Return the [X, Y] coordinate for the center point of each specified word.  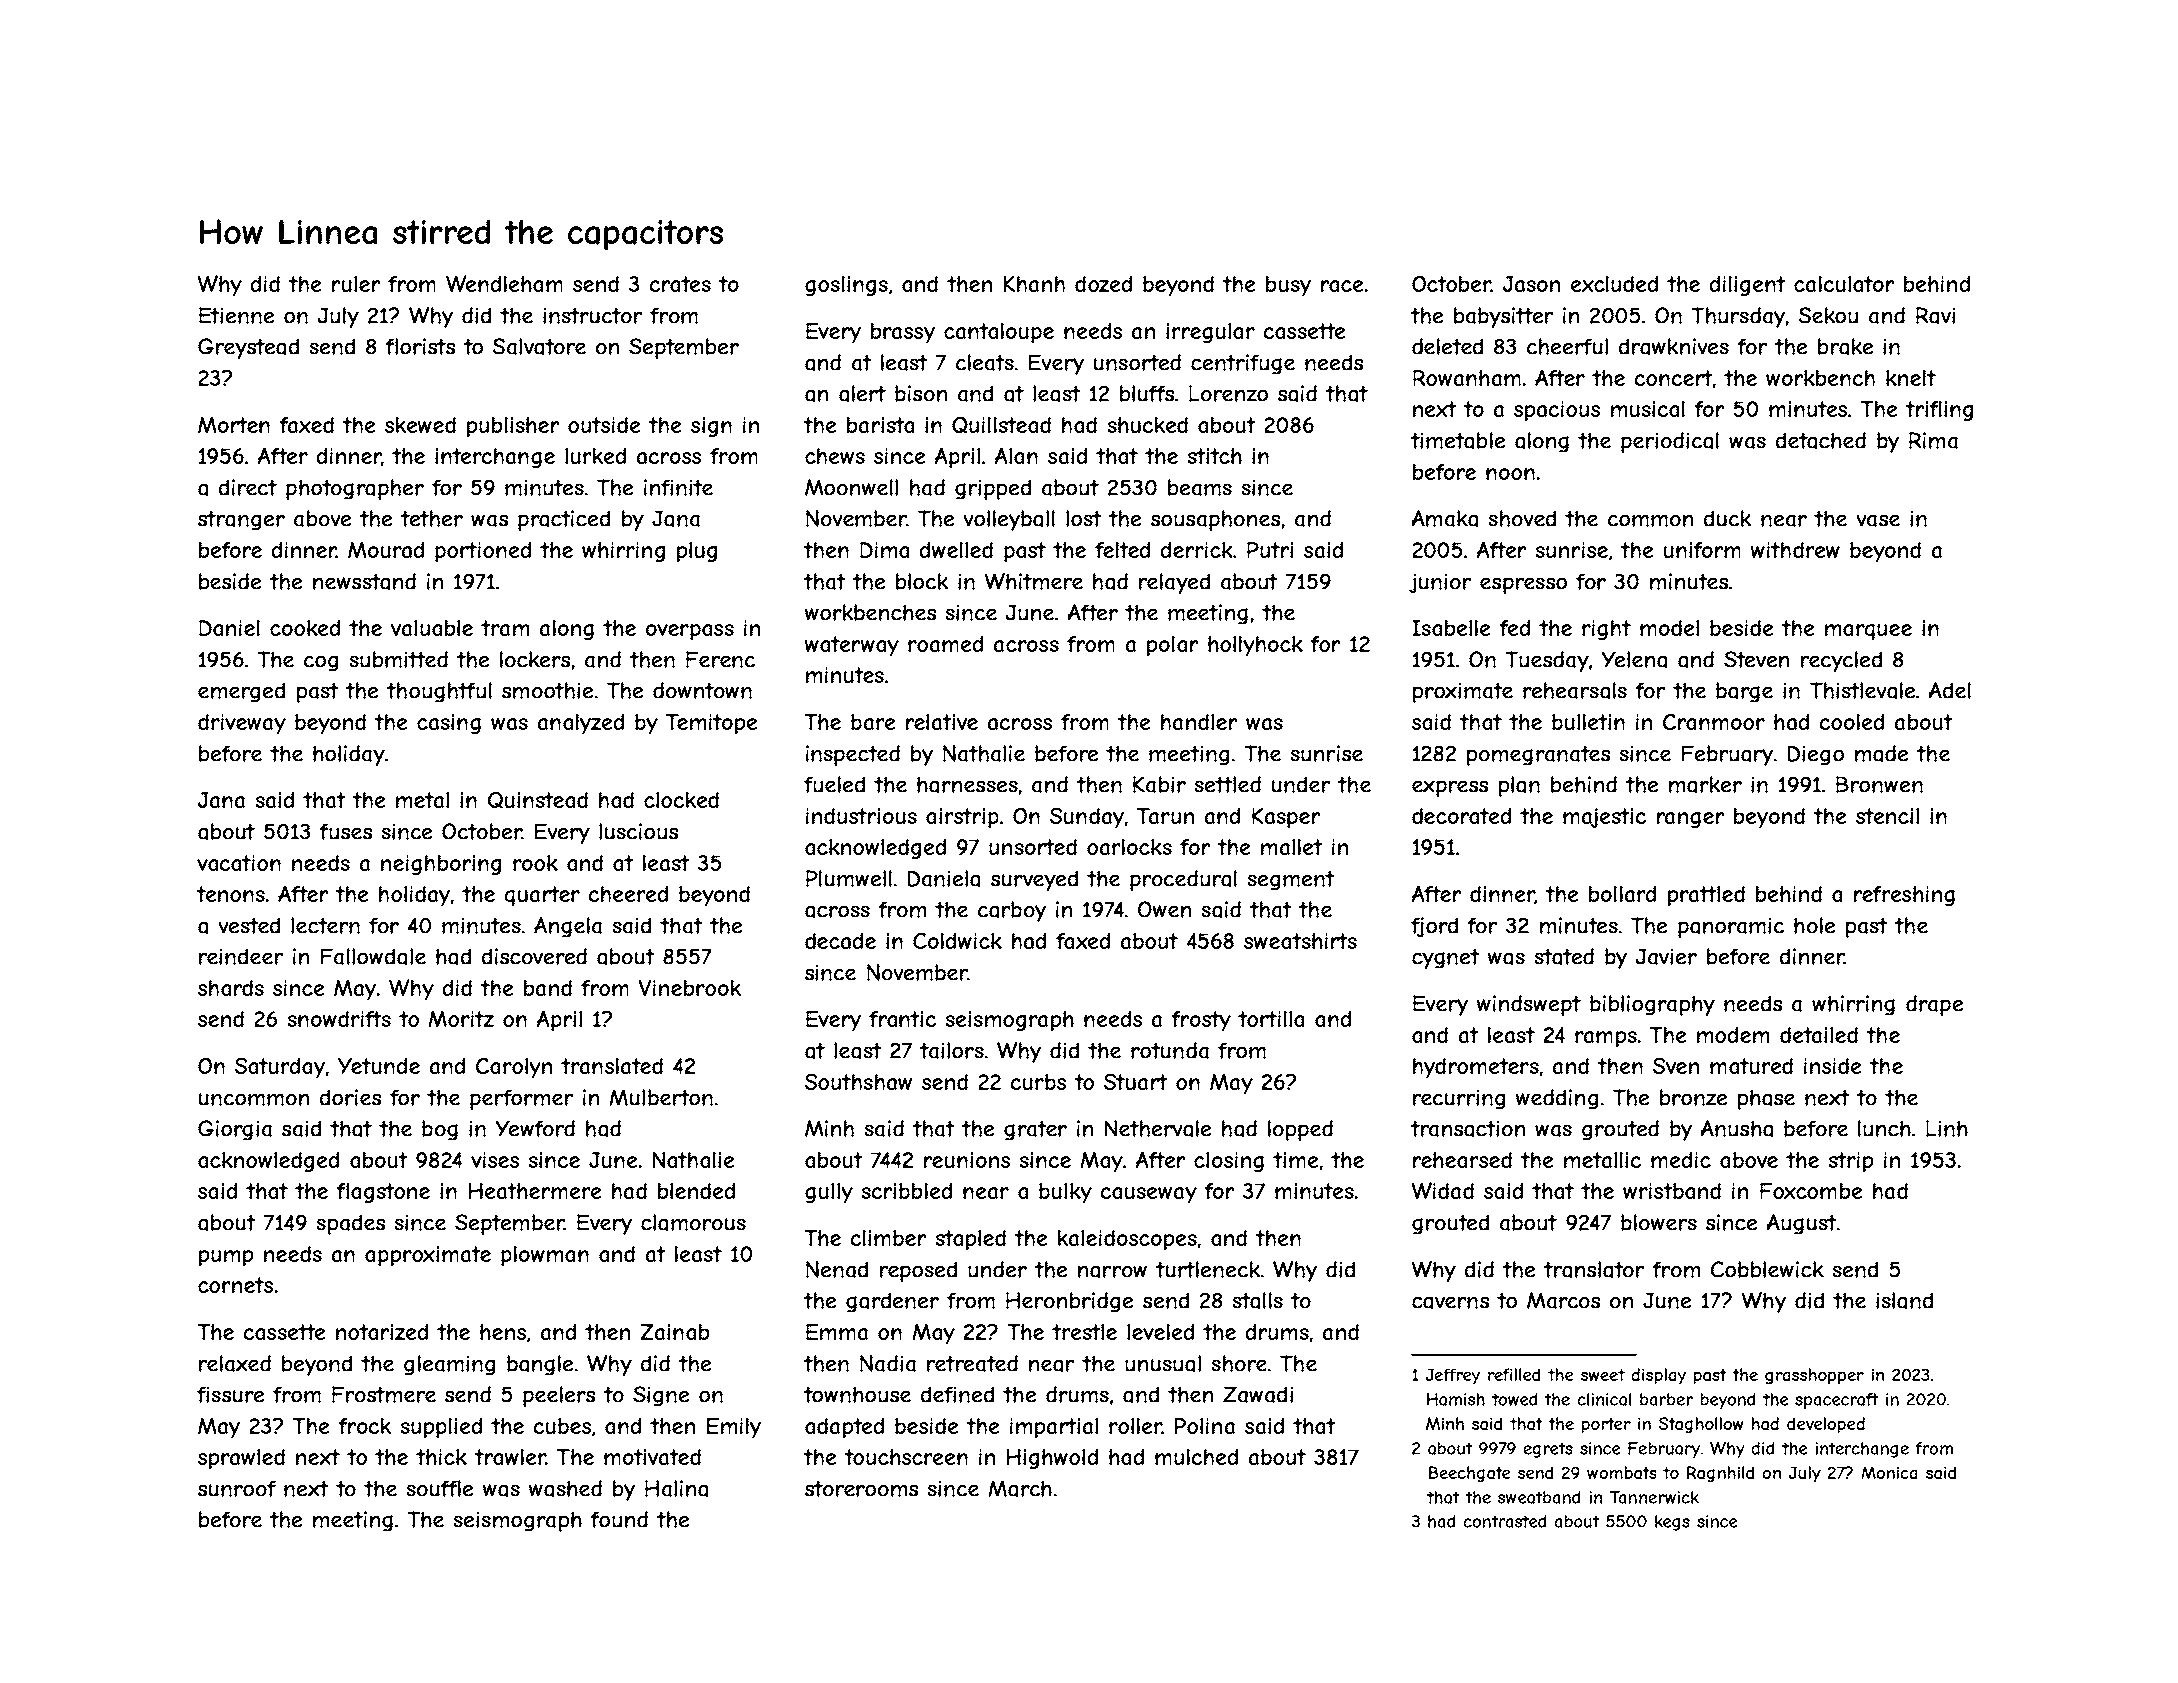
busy [1288, 286]
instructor [592, 315]
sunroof [237, 1488]
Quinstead [538, 800]
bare [873, 722]
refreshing [1904, 896]
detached [1821, 440]
